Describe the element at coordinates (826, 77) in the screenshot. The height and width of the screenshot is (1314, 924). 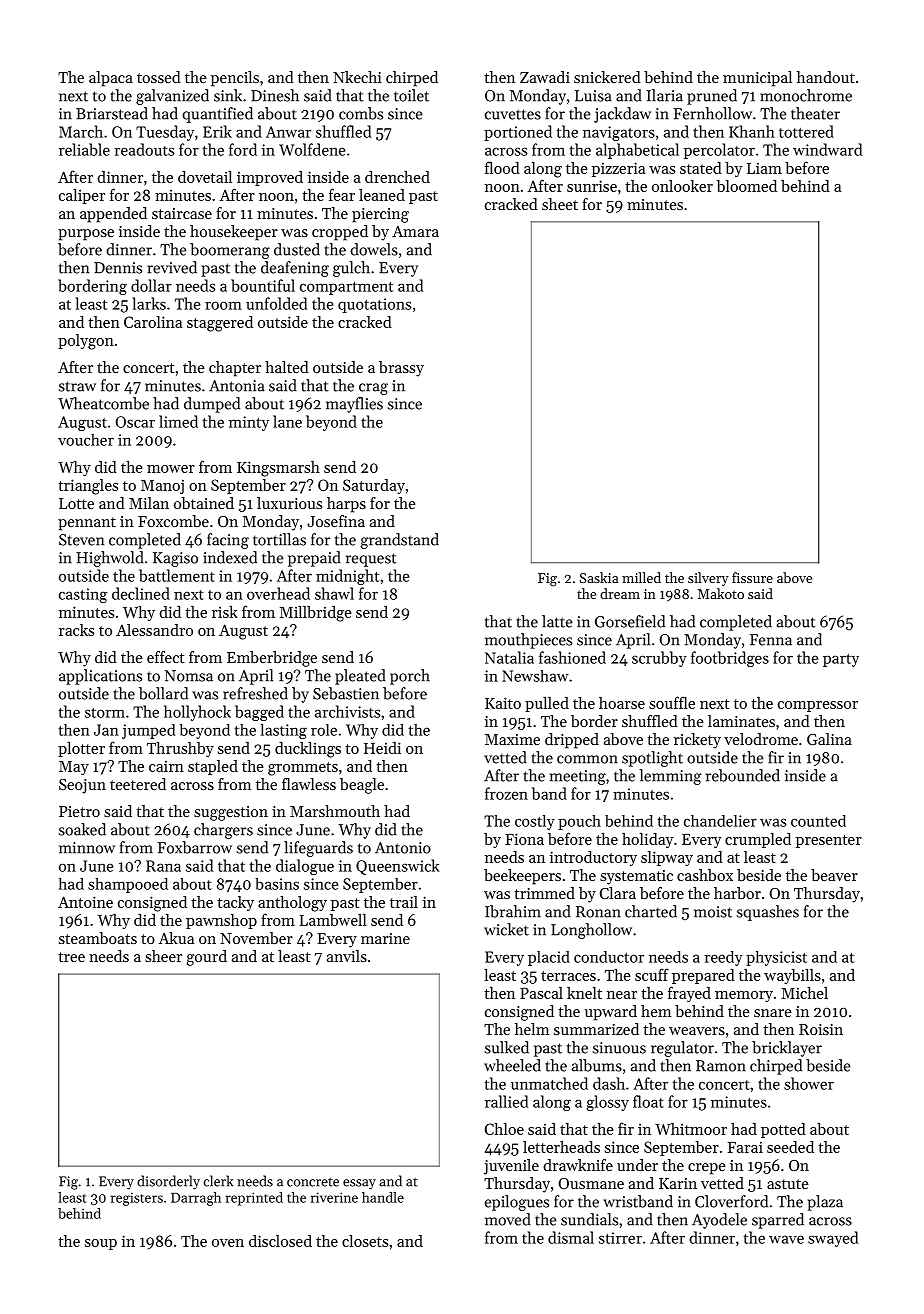
I see `handout` at that location.
